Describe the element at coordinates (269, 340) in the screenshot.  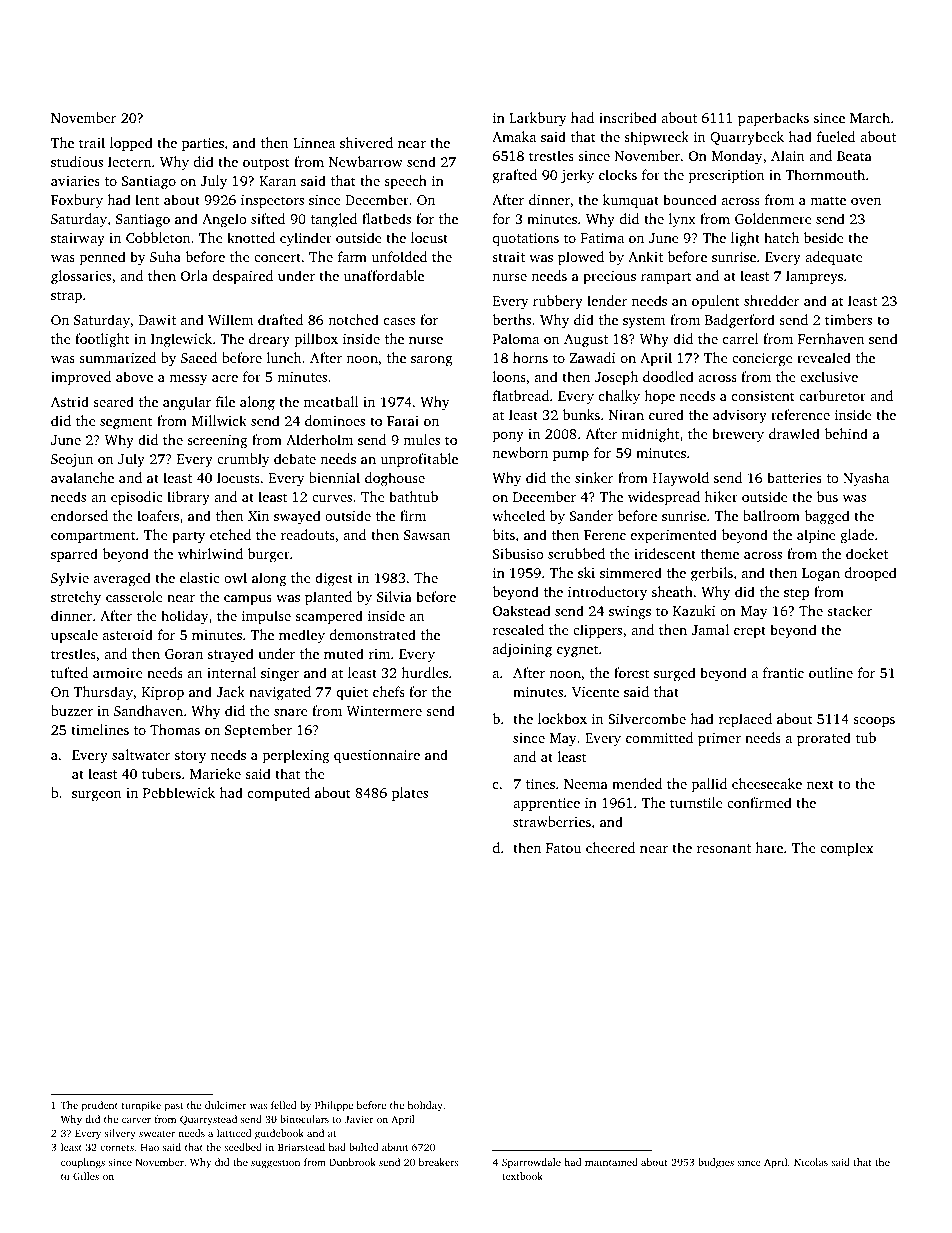
I see `dreary` at that location.
